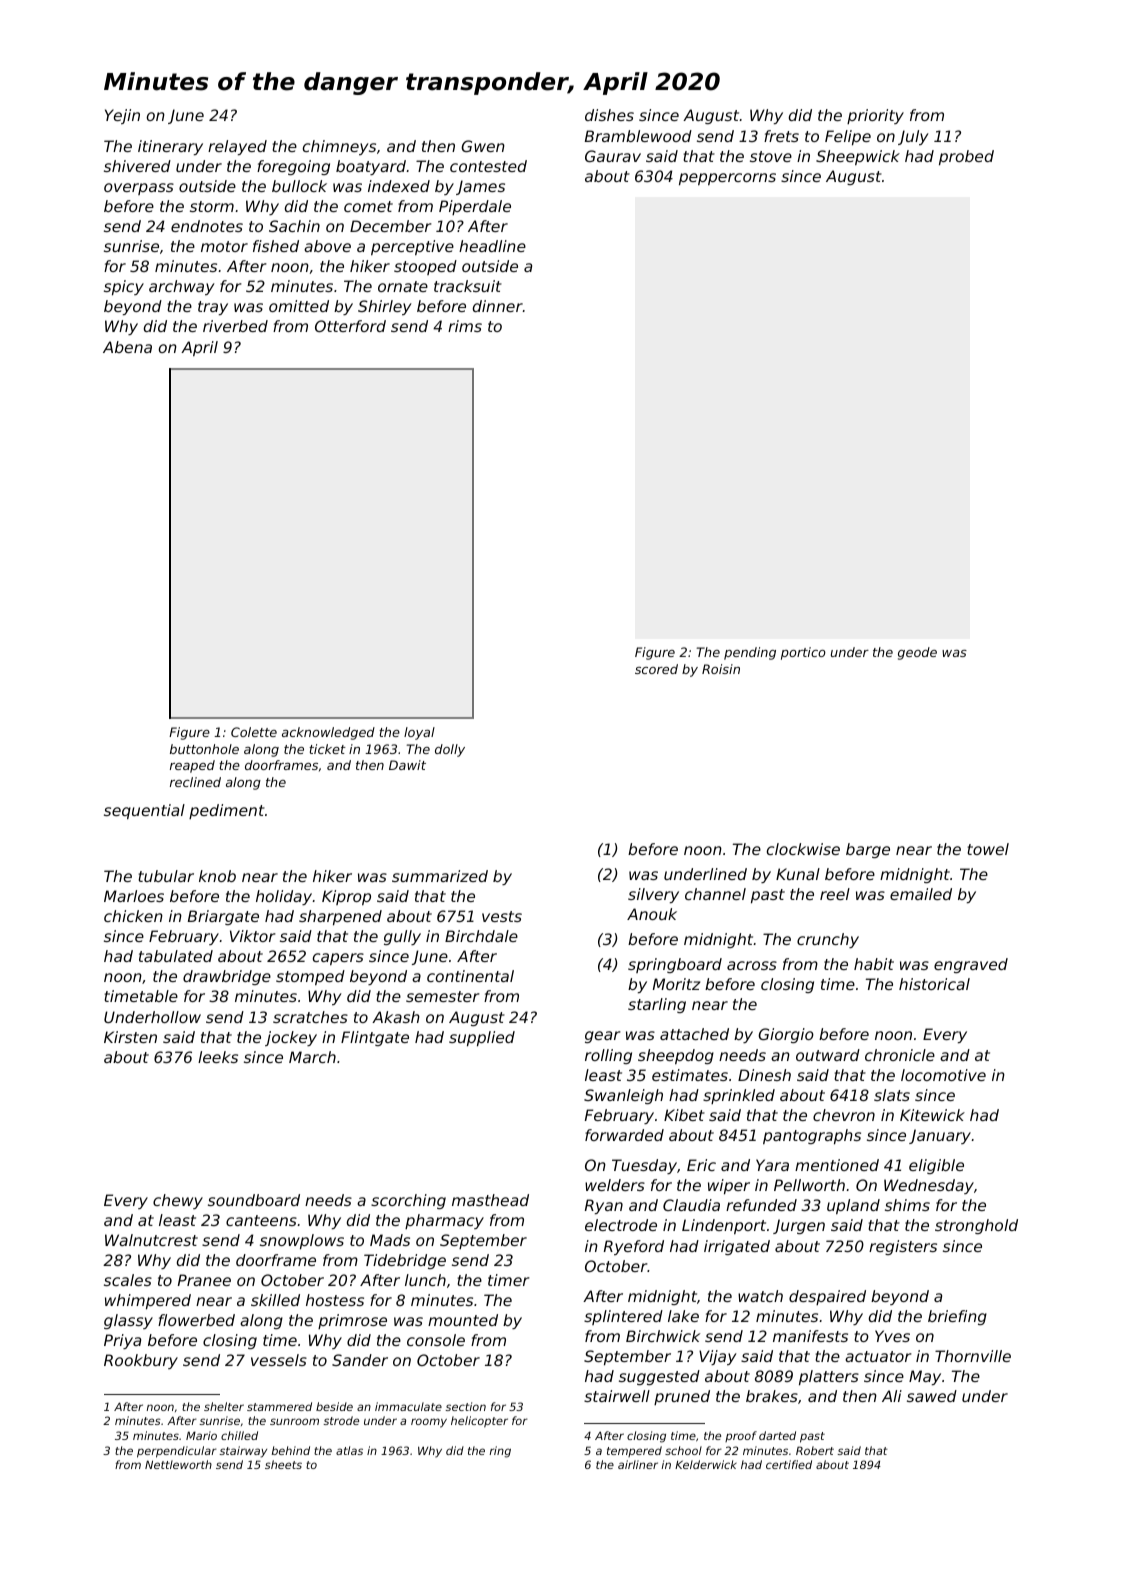 This screenshot has width=1124, height=1590. I want to click on snowplows, so click(302, 1241).
